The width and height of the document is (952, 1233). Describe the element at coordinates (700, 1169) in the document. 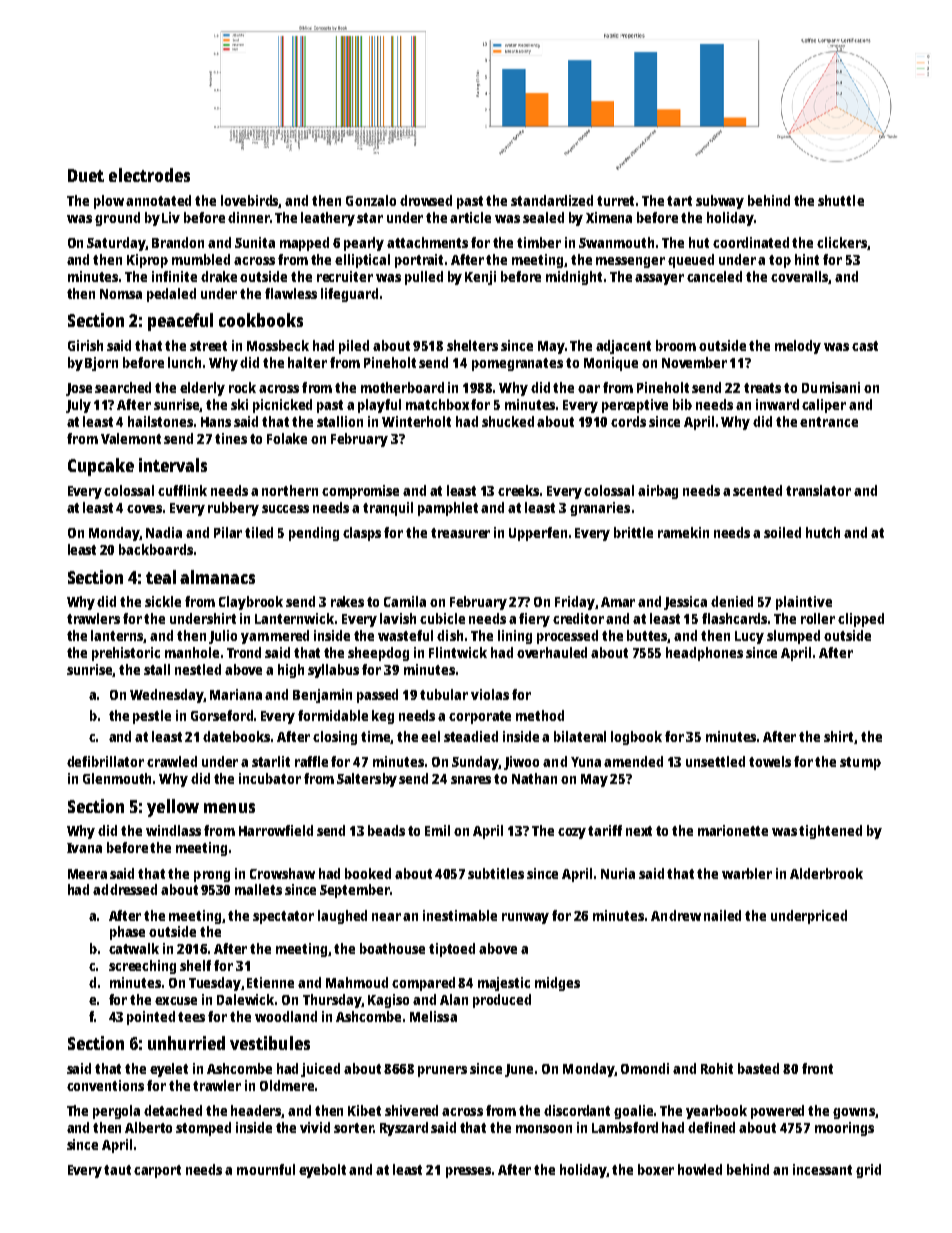

I see `howled` at that location.
